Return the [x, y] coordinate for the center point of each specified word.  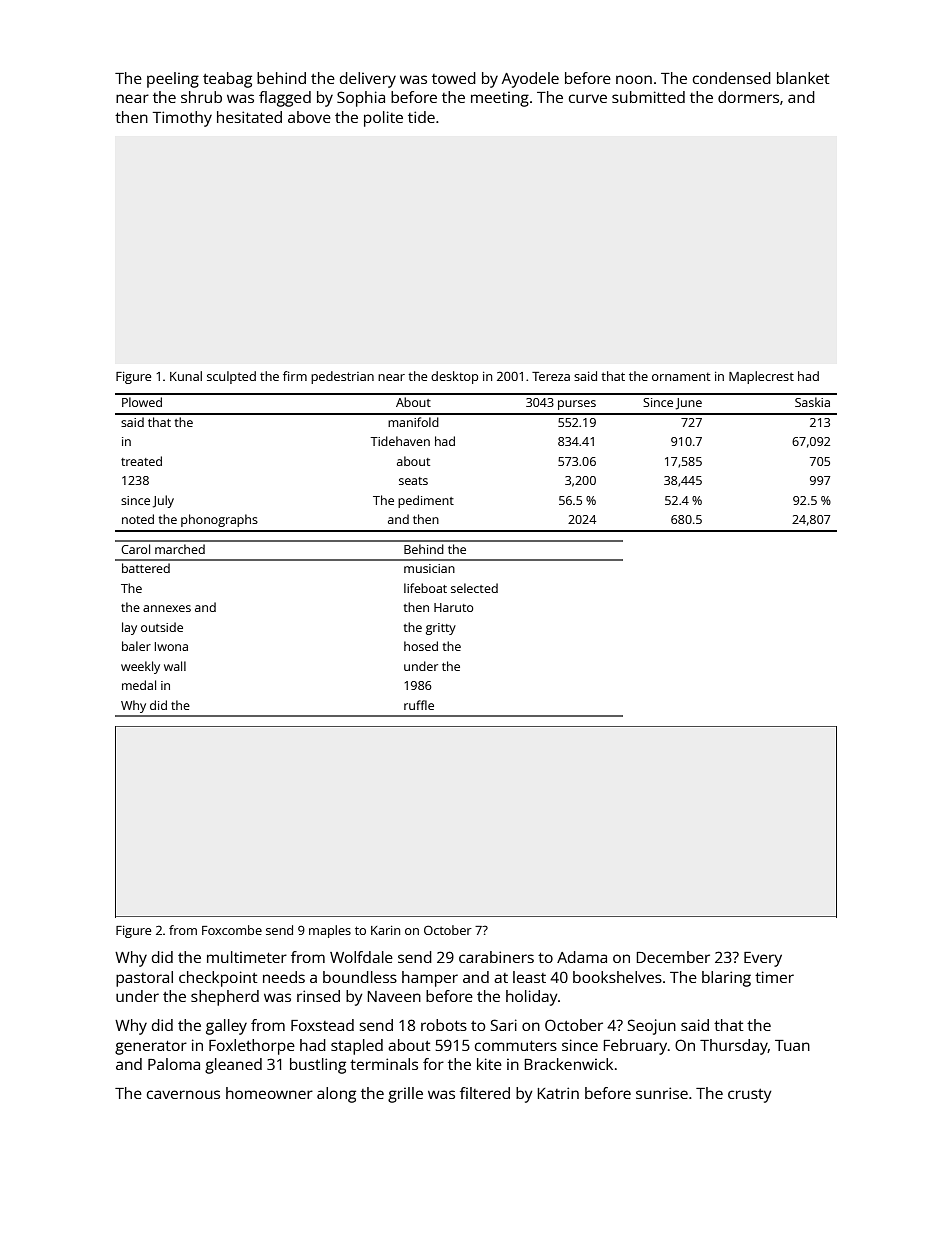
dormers [748, 97]
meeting [500, 99]
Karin [385, 930]
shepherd [225, 998]
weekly [140, 667]
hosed [421, 646]
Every [763, 959]
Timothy [182, 119]
